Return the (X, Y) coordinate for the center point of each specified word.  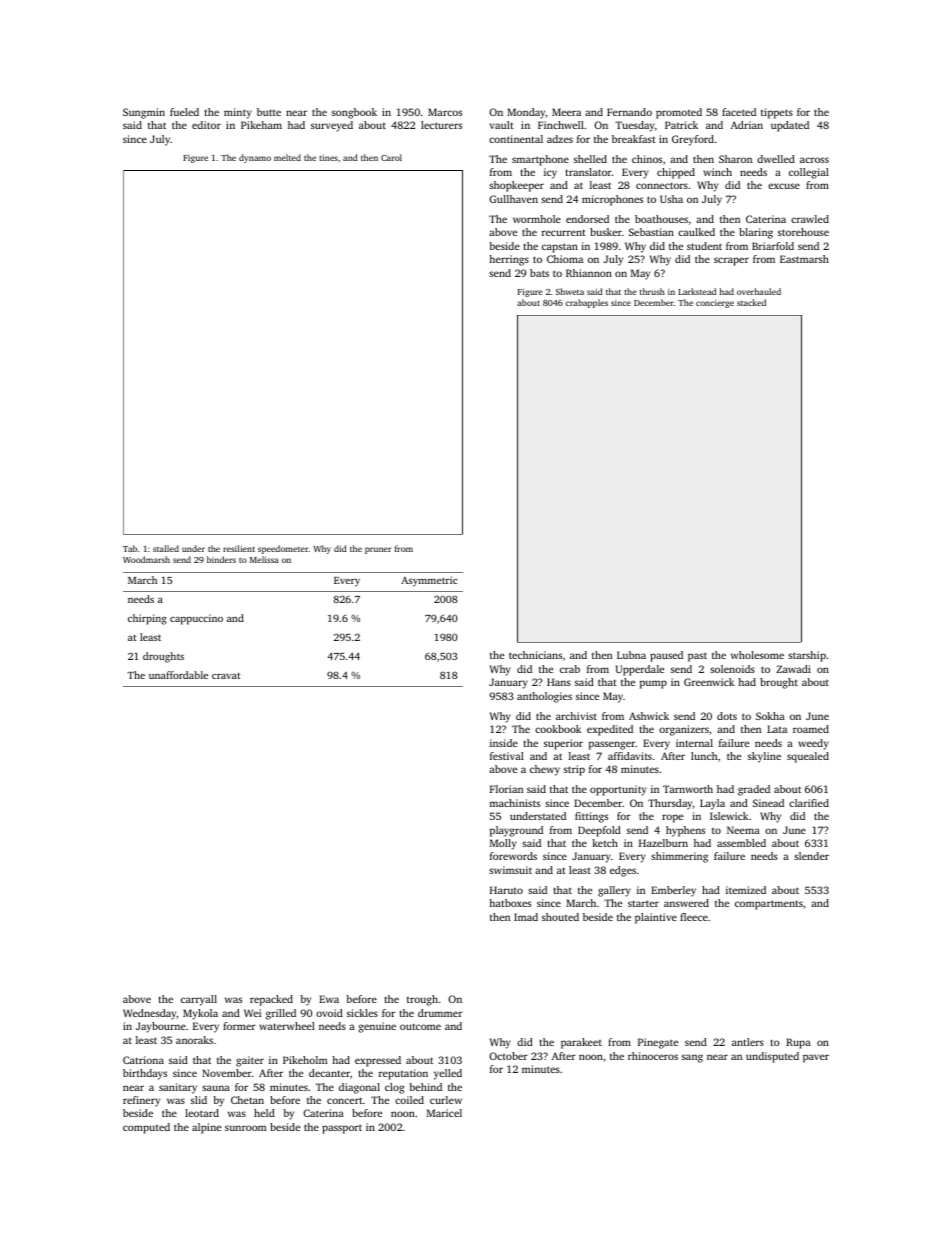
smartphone (540, 160)
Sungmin (144, 113)
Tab (130, 548)
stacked (751, 302)
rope (672, 818)
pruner (378, 550)
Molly (503, 844)
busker (606, 232)
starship (807, 656)
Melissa (264, 559)
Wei (252, 1013)
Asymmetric (429, 581)
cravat (226, 675)
